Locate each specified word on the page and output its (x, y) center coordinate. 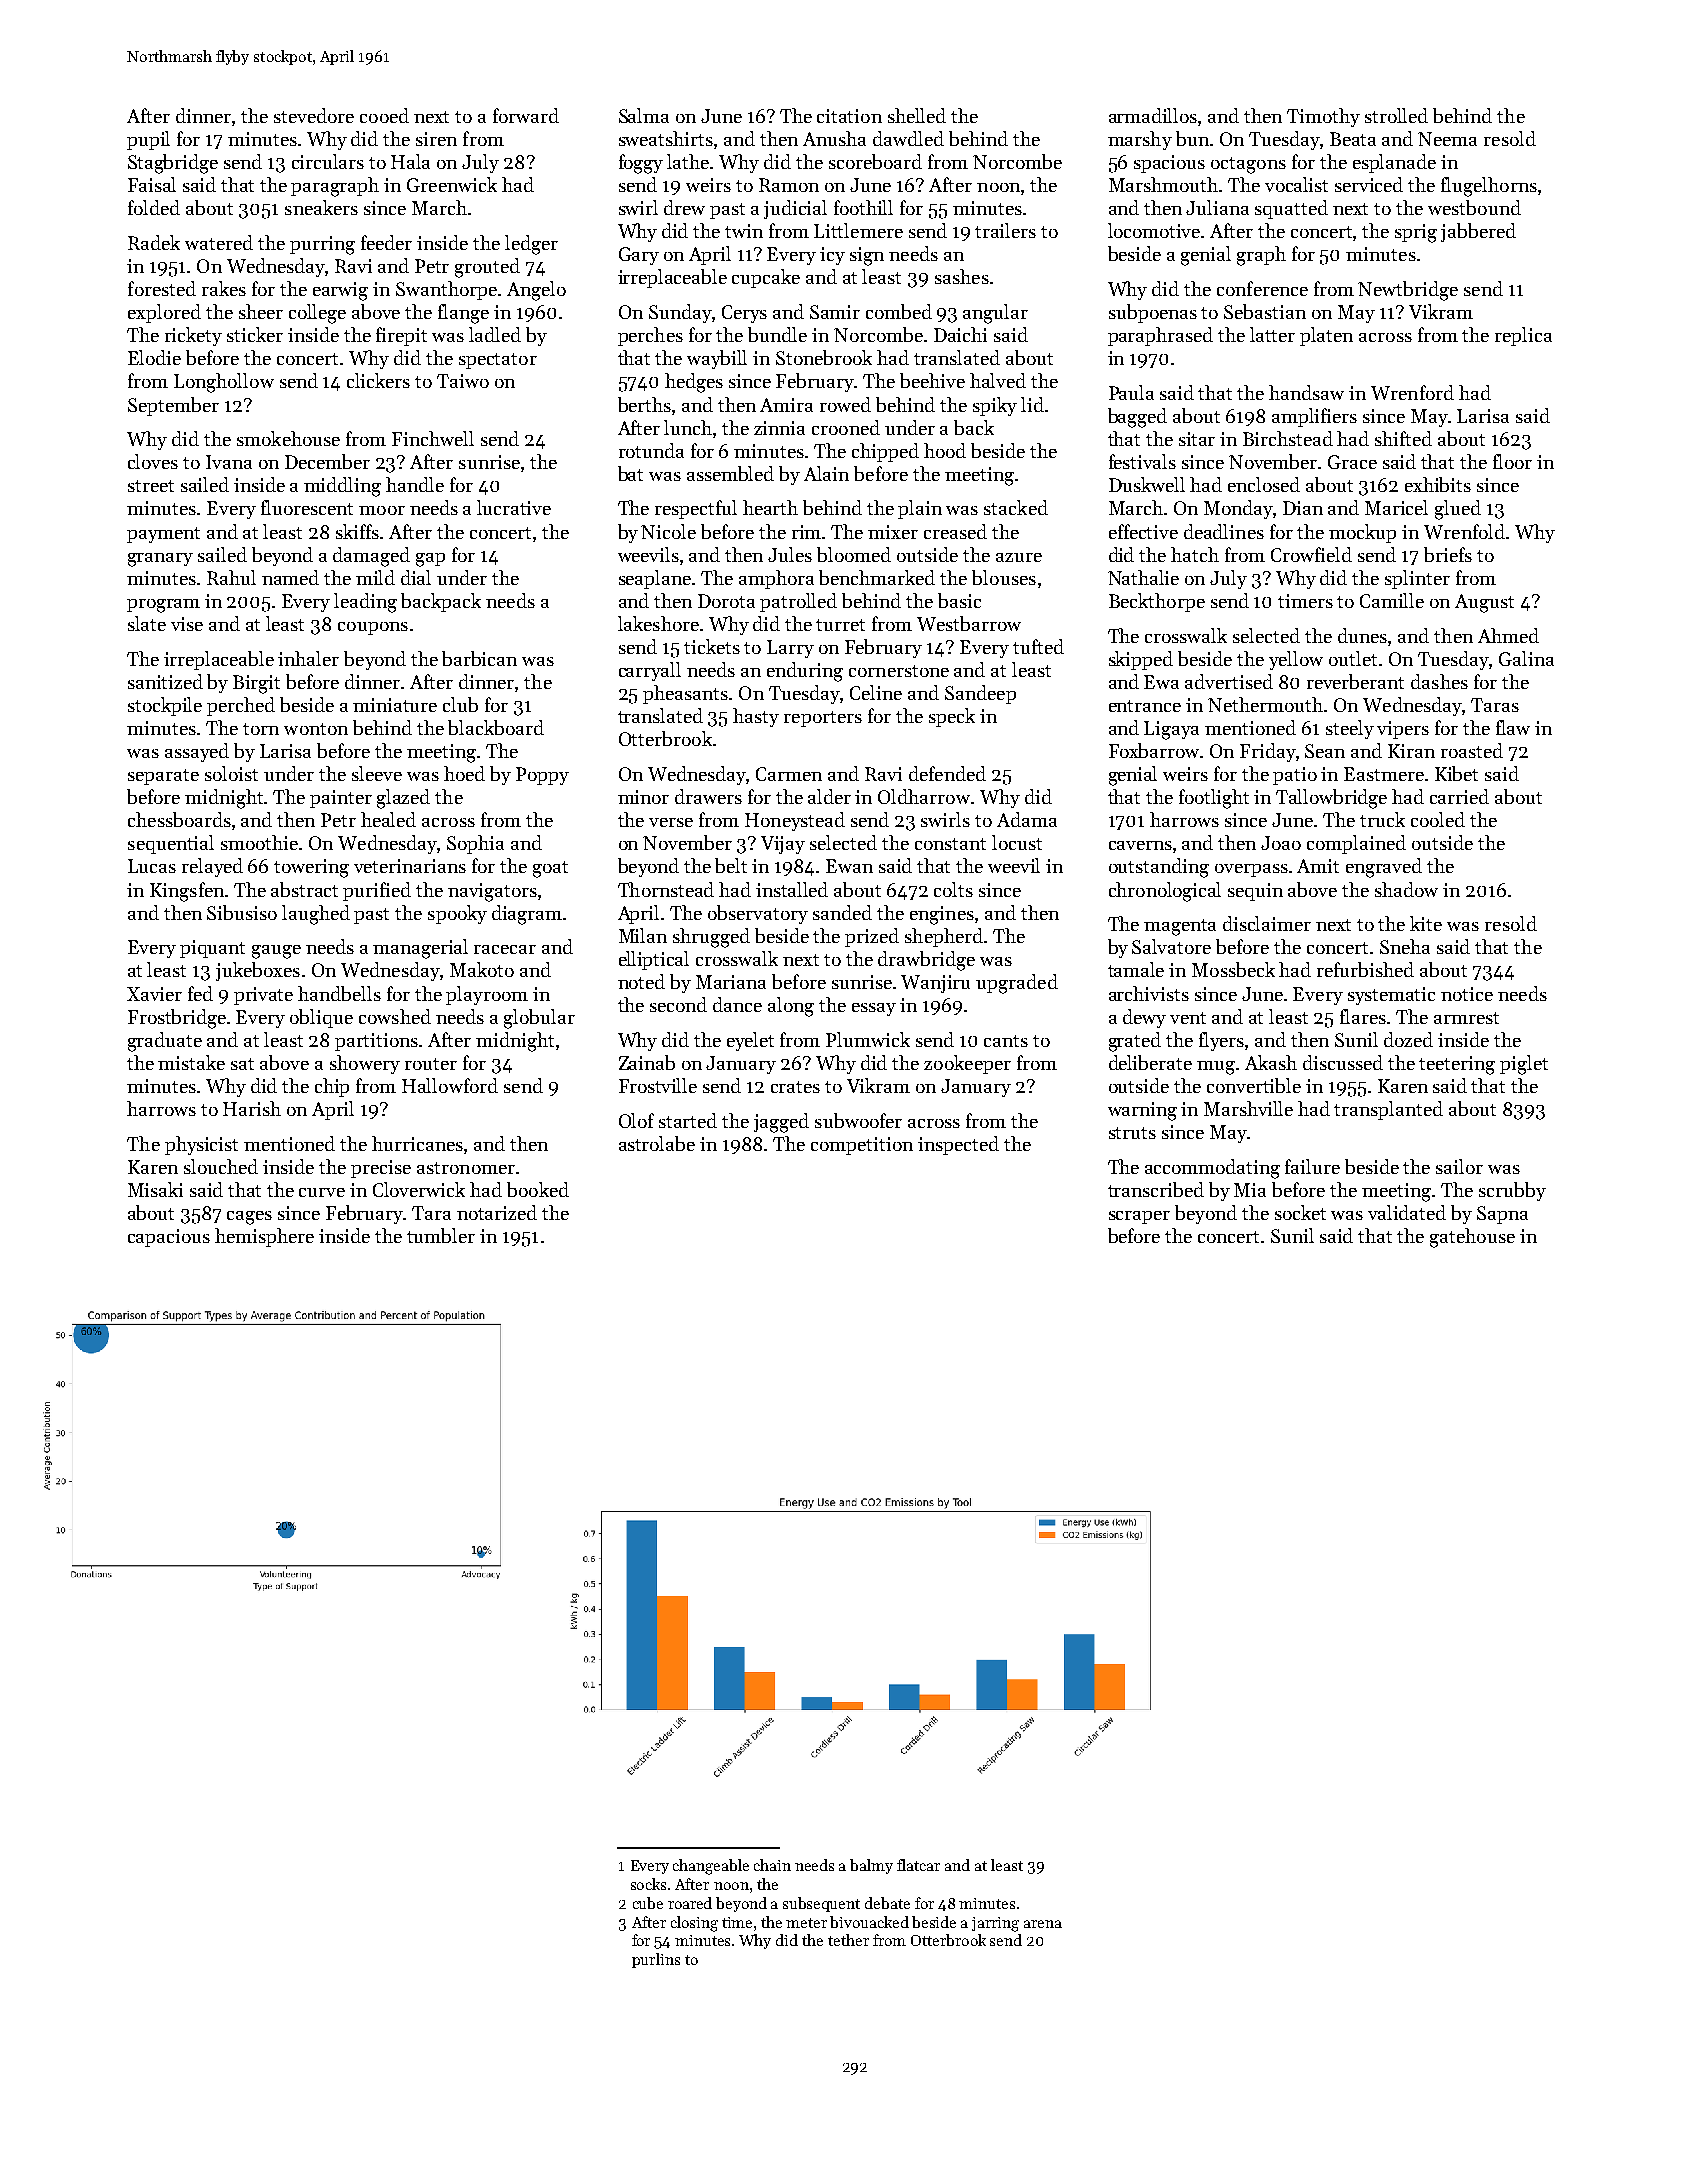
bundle (777, 334)
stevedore (314, 115)
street (151, 486)
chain (772, 1865)
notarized (497, 1212)
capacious (169, 1238)
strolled (1396, 115)
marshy (1140, 140)
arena (1043, 1924)
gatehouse (1472, 1238)
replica (1523, 336)
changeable (711, 1867)
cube (648, 1903)
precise (381, 1169)
